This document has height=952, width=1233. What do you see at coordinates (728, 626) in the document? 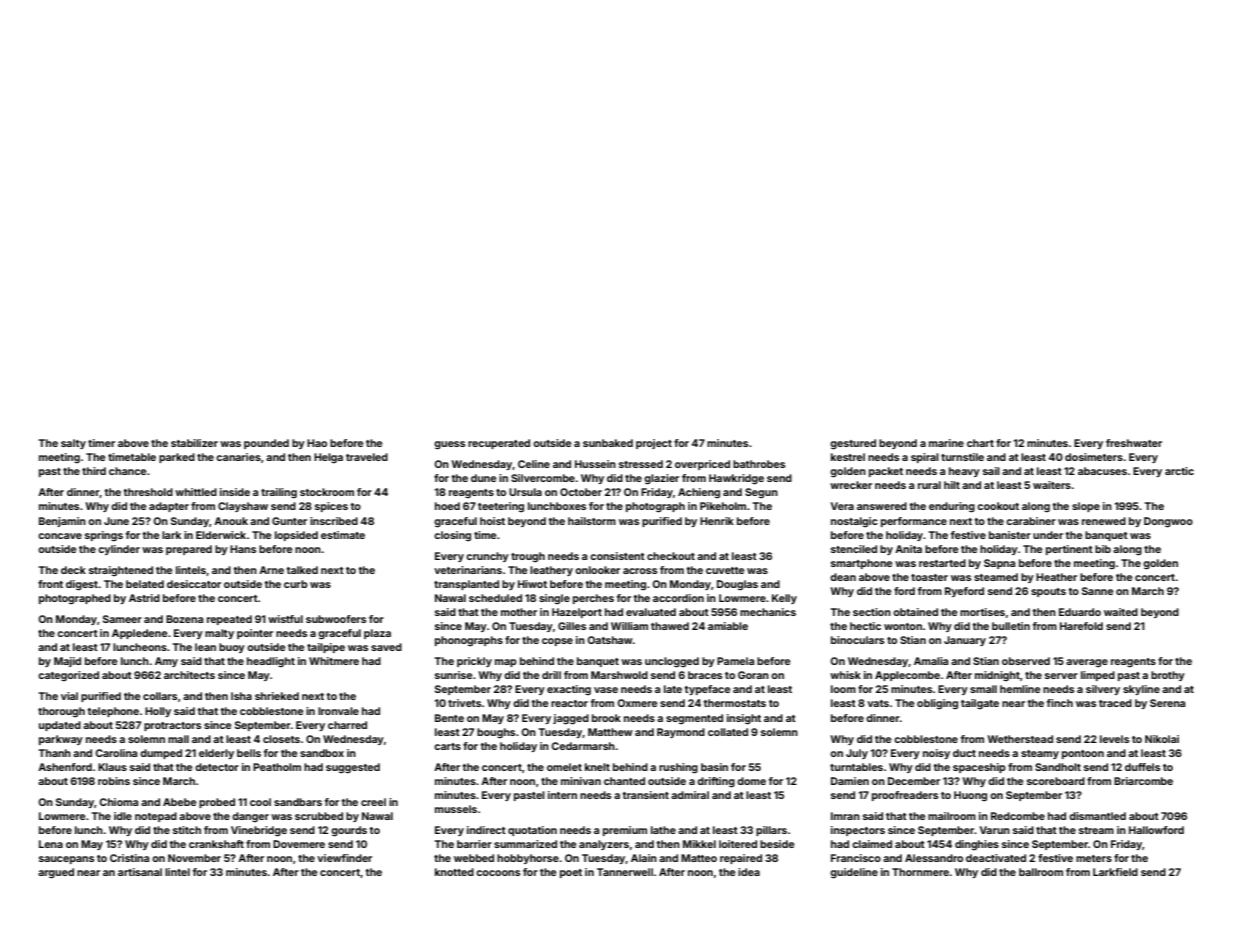
I see `amiable` at bounding box center [728, 626].
